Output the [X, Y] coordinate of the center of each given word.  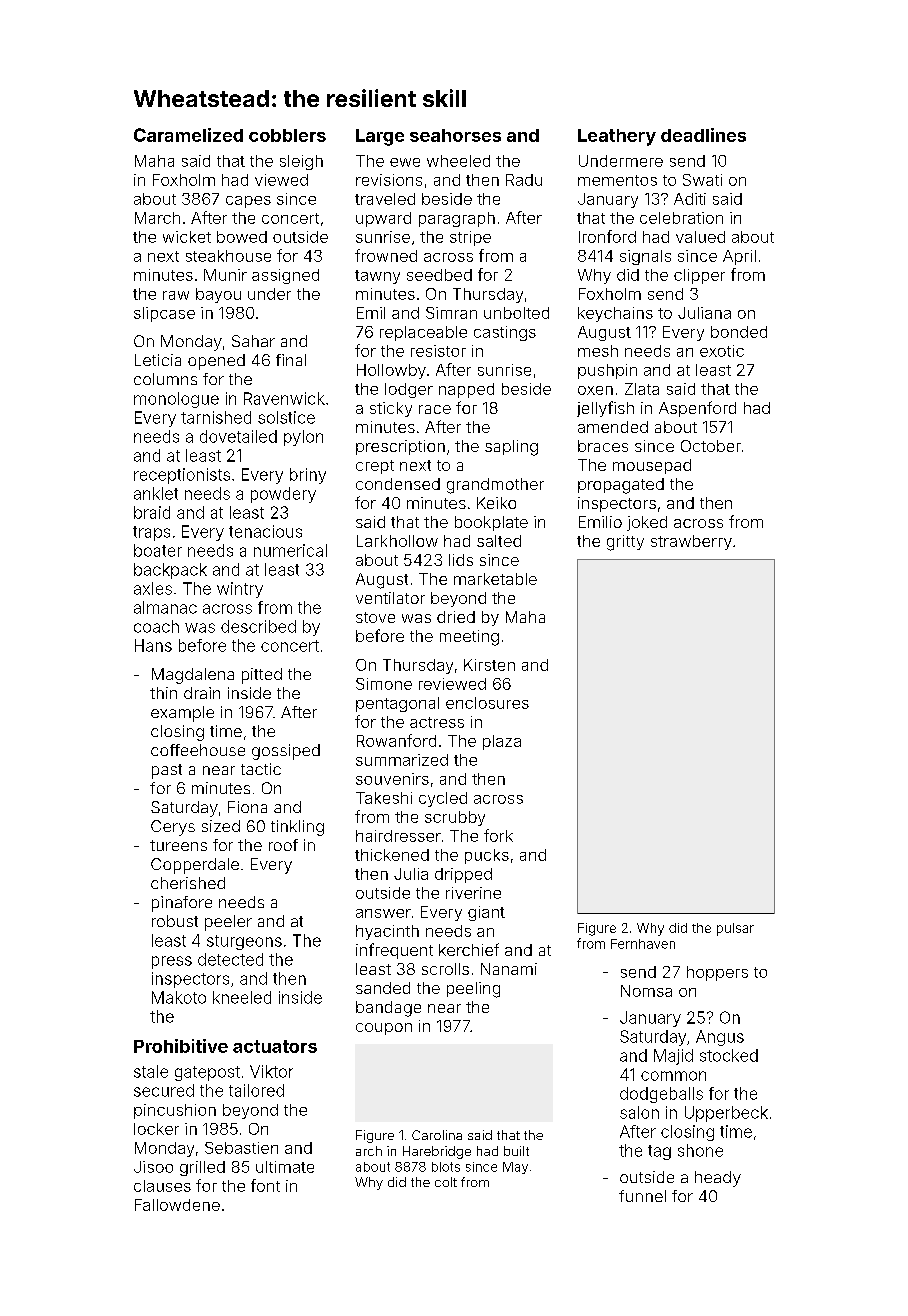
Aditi [690, 199]
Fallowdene [177, 1205]
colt [446, 1182]
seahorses [455, 135]
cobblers [287, 135]
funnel [642, 1196]
